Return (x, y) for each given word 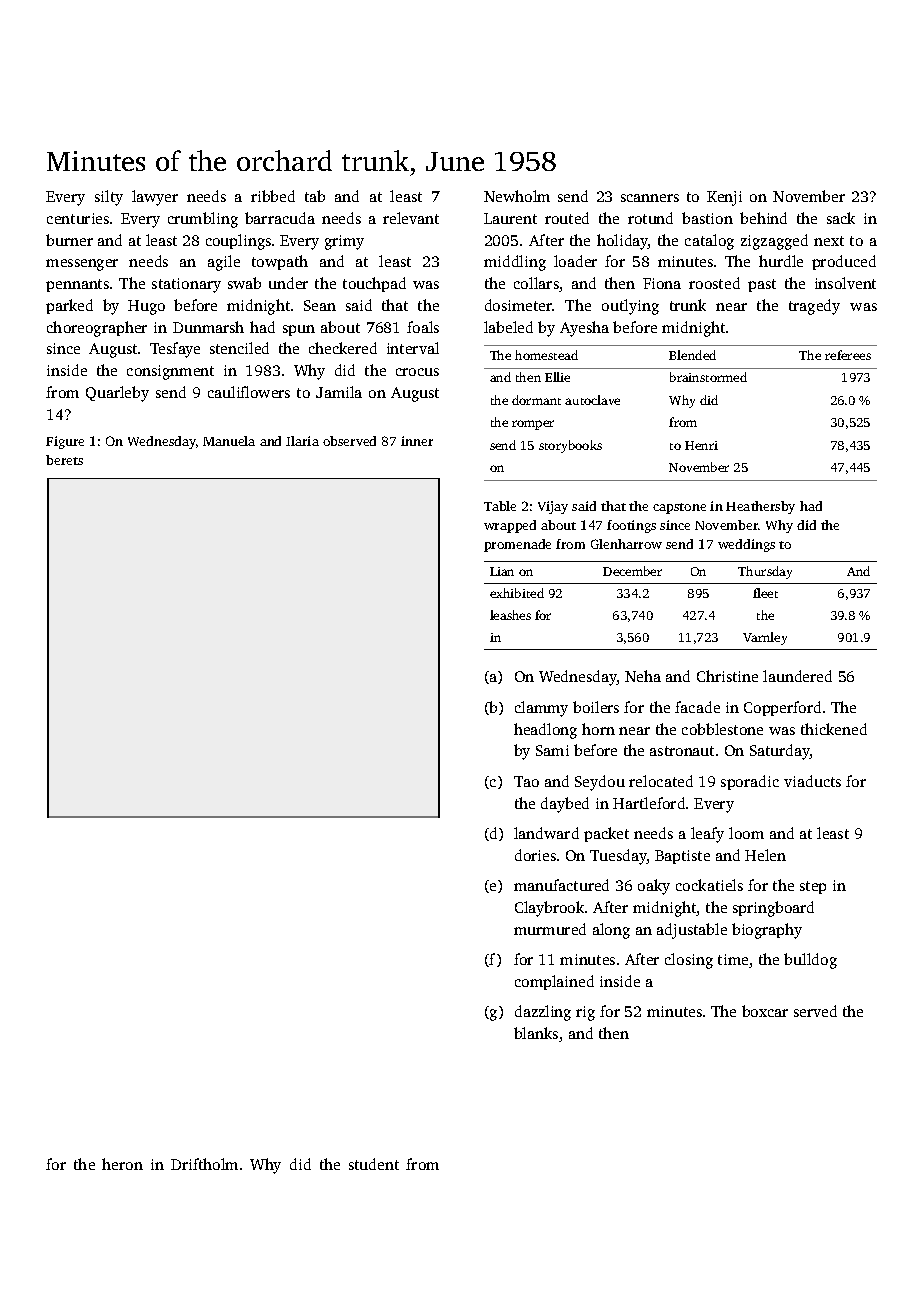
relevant (411, 218)
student (374, 1164)
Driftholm (204, 1164)
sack (841, 218)
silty (109, 198)
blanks (536, 1033)
